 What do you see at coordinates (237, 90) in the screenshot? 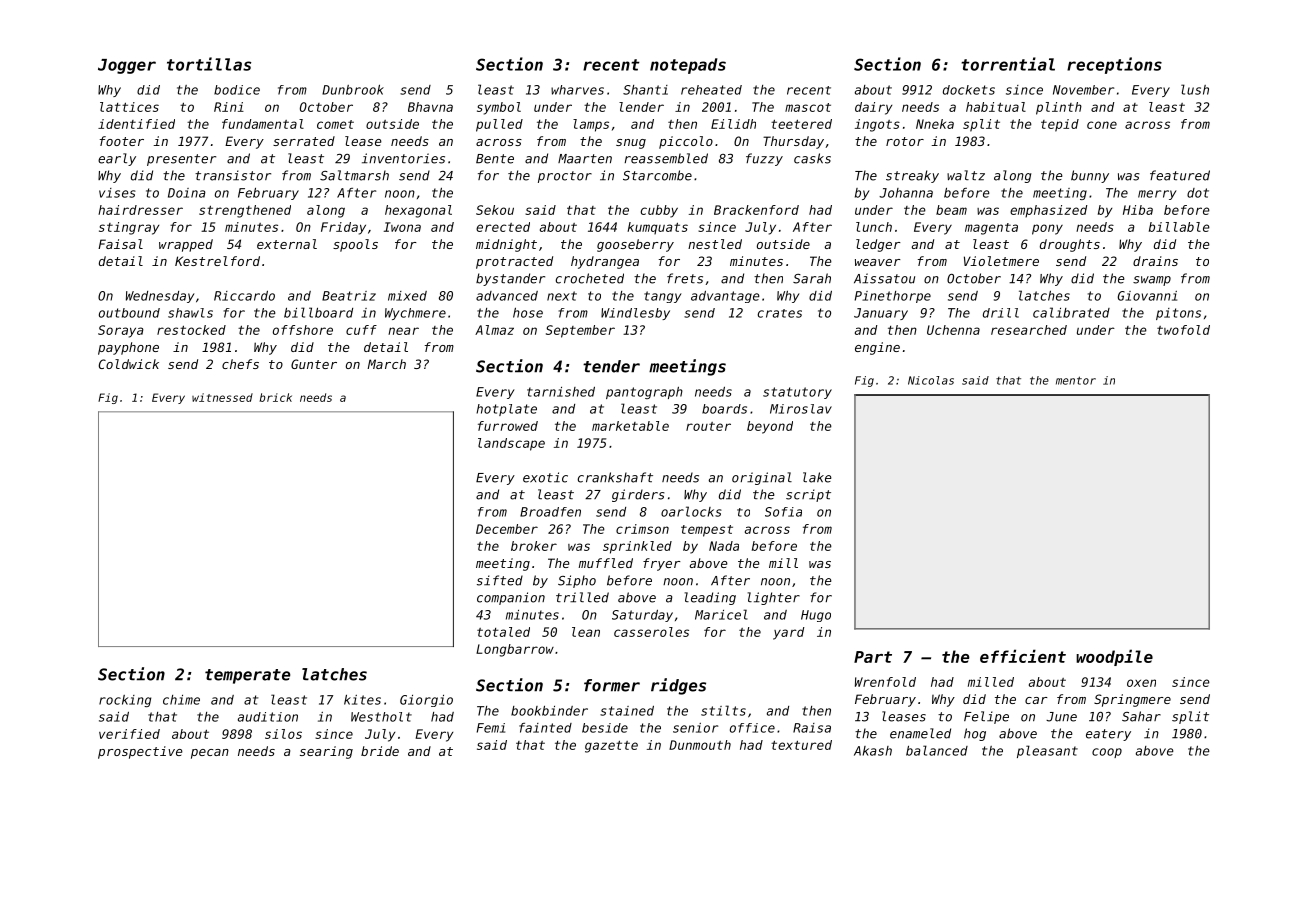
I see `bodice` at bounding box center [237, 90].
